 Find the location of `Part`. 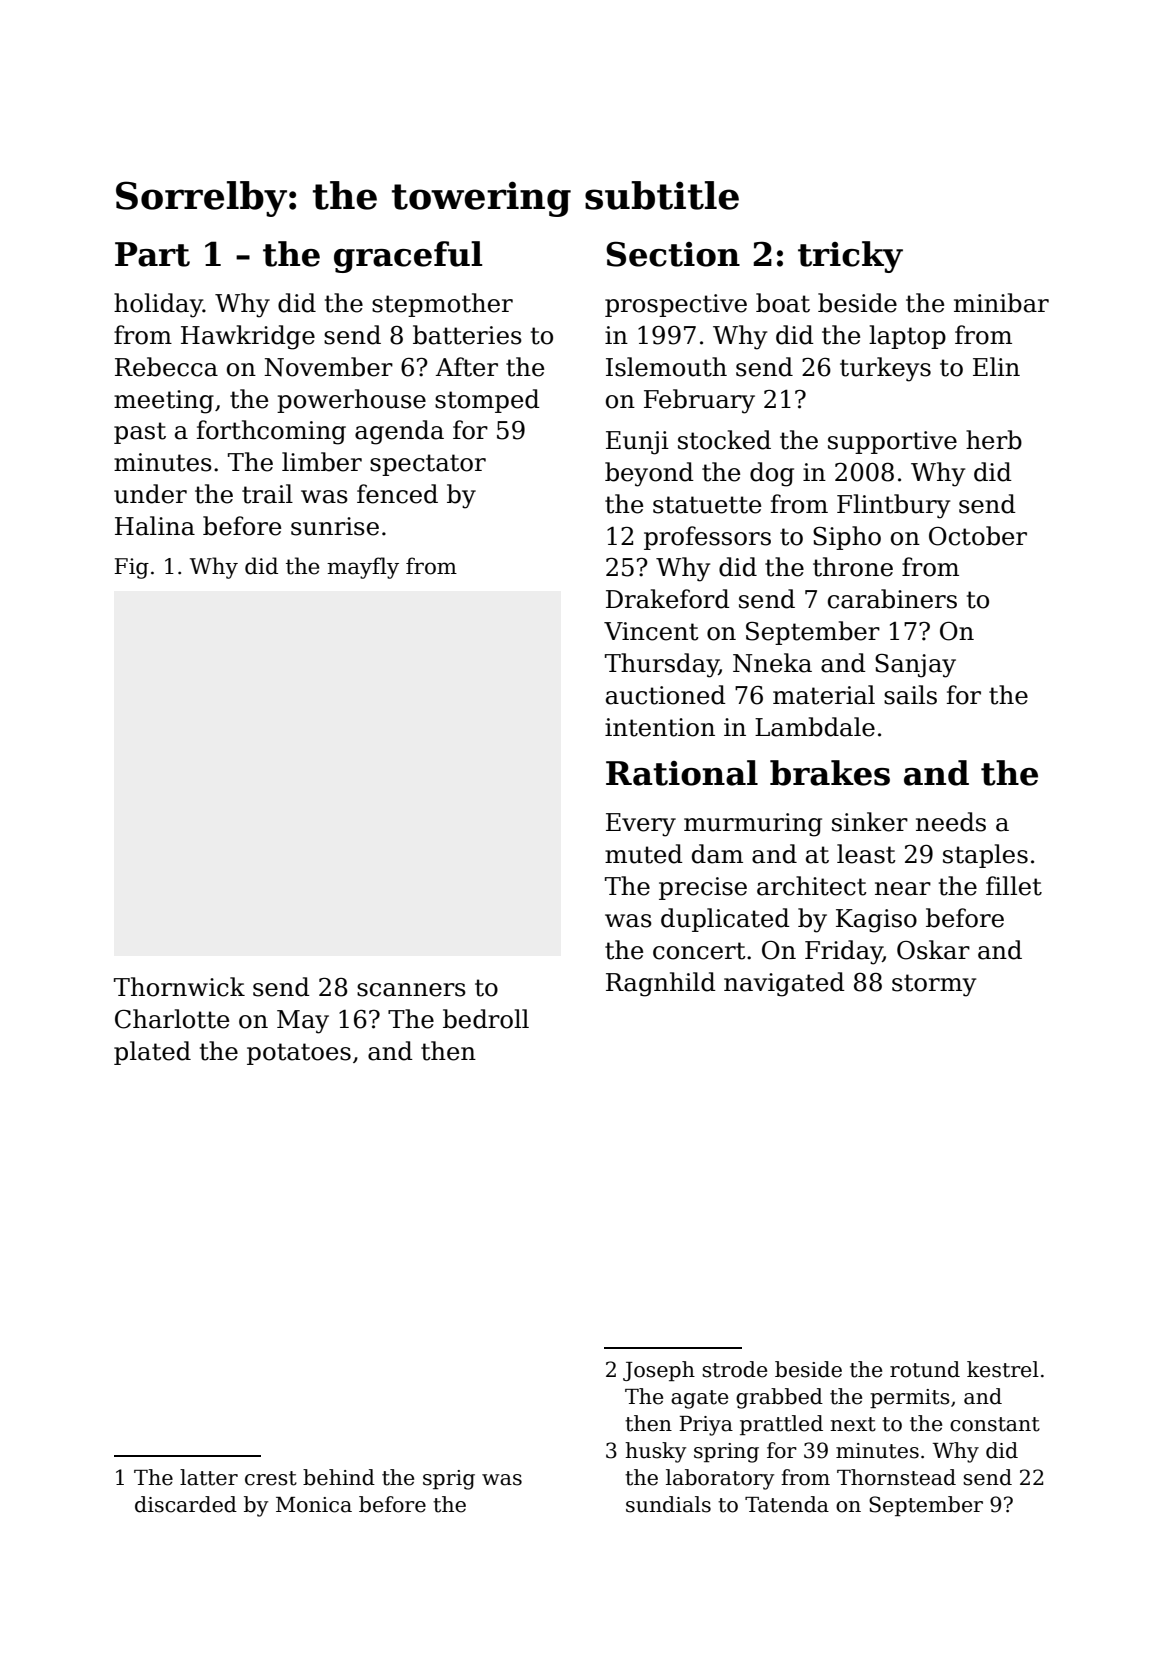

Part is located at coordinates (152, 254).
